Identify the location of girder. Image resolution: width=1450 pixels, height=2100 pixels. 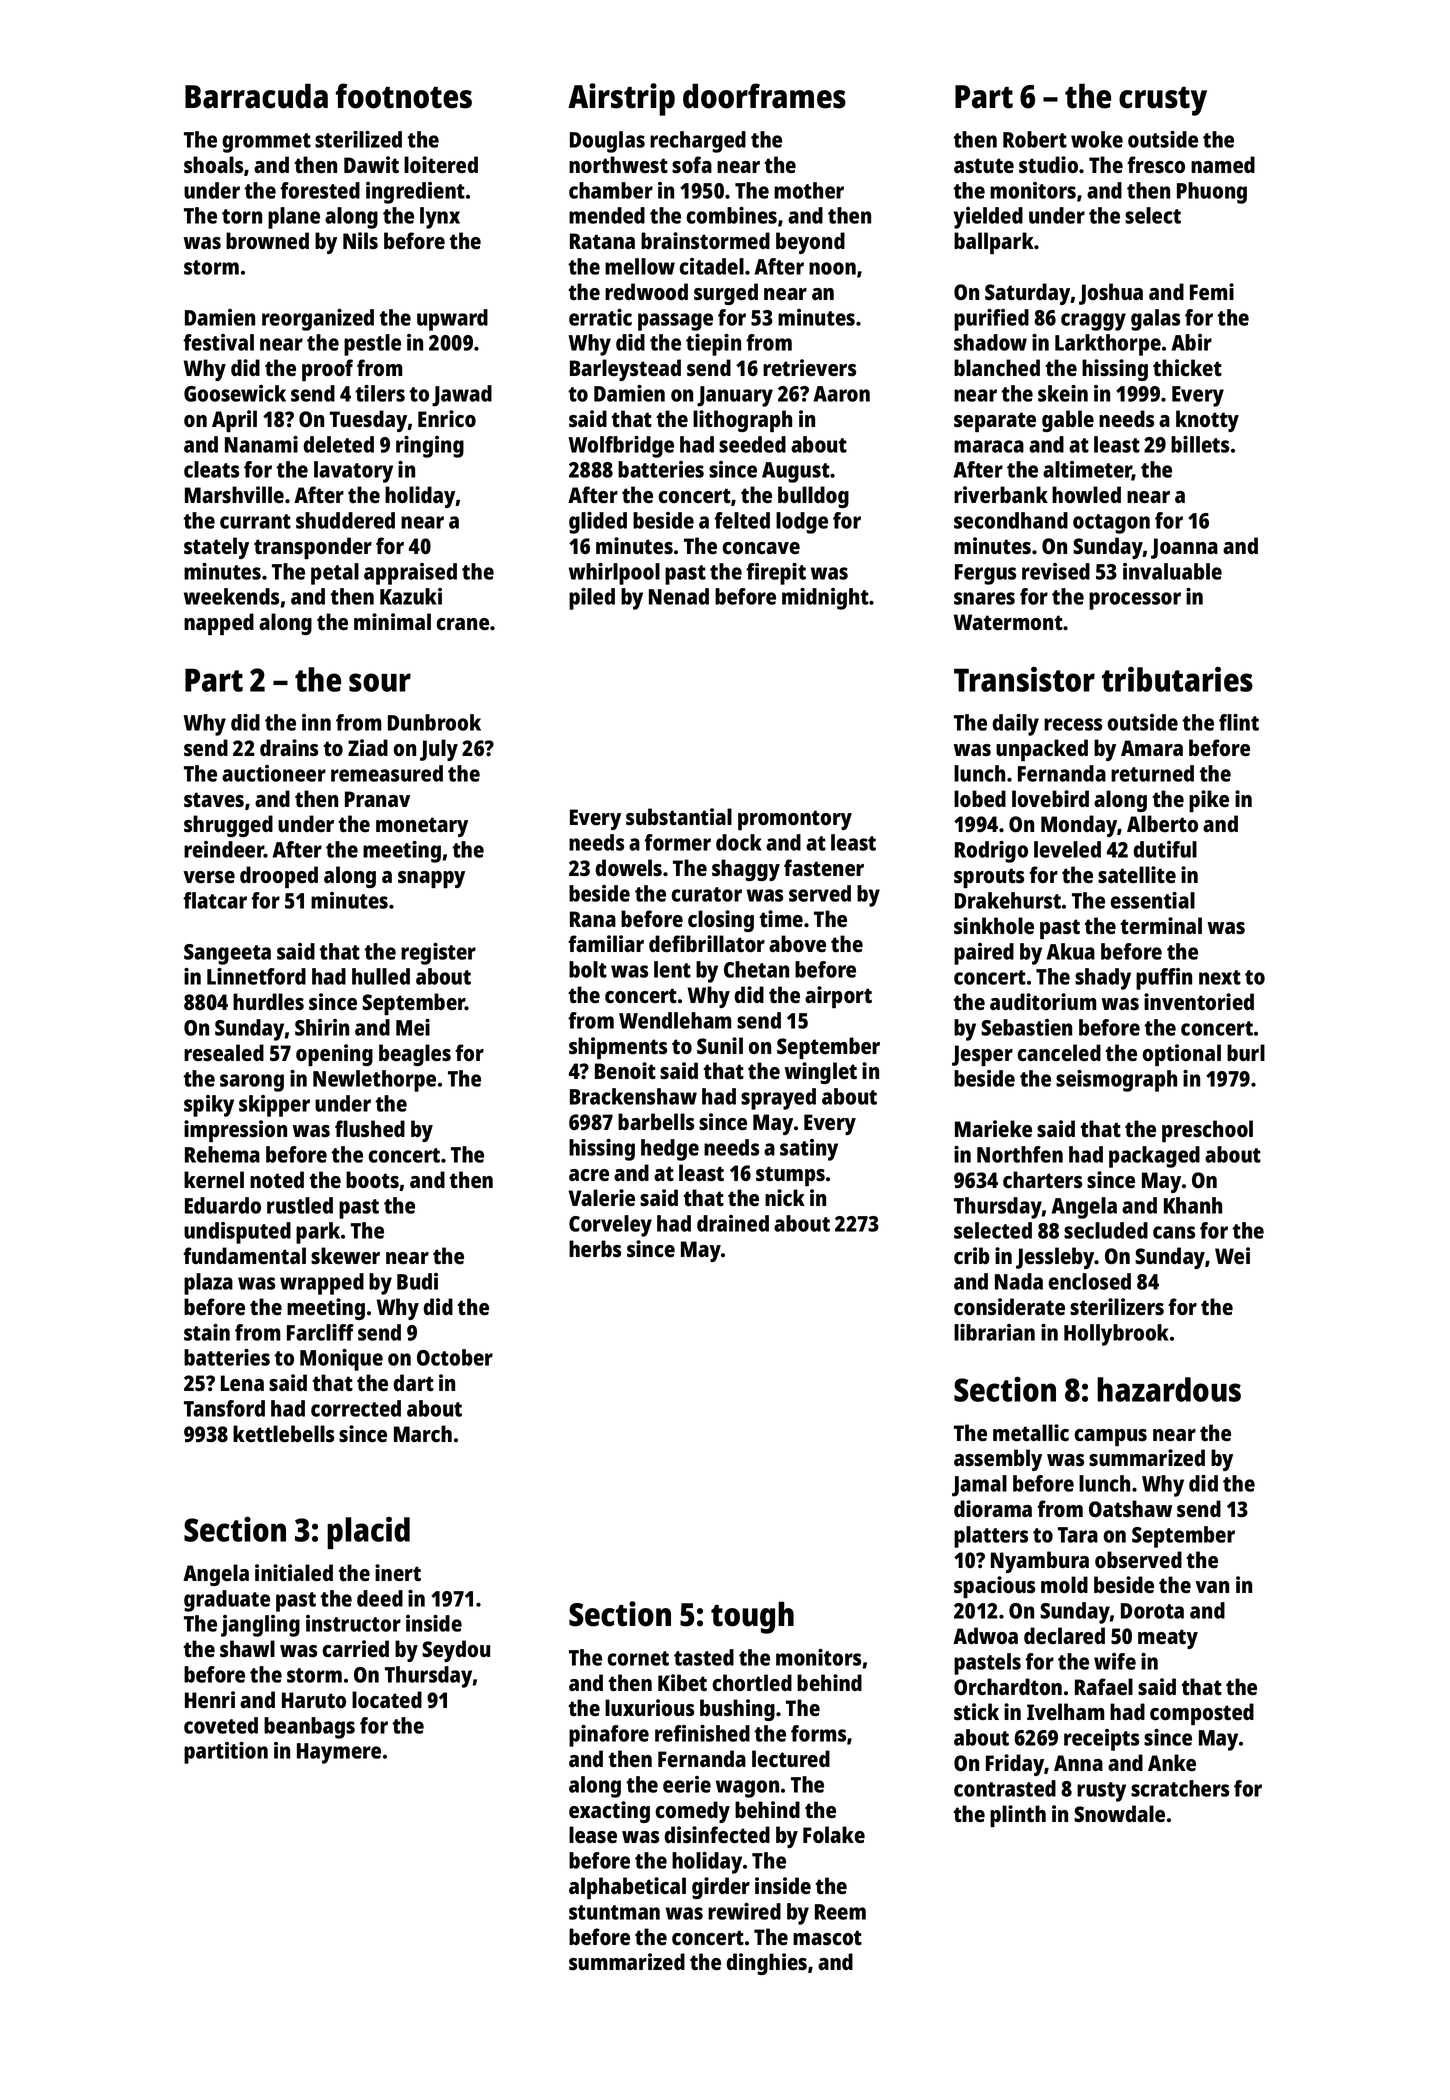
(721, 1888).
